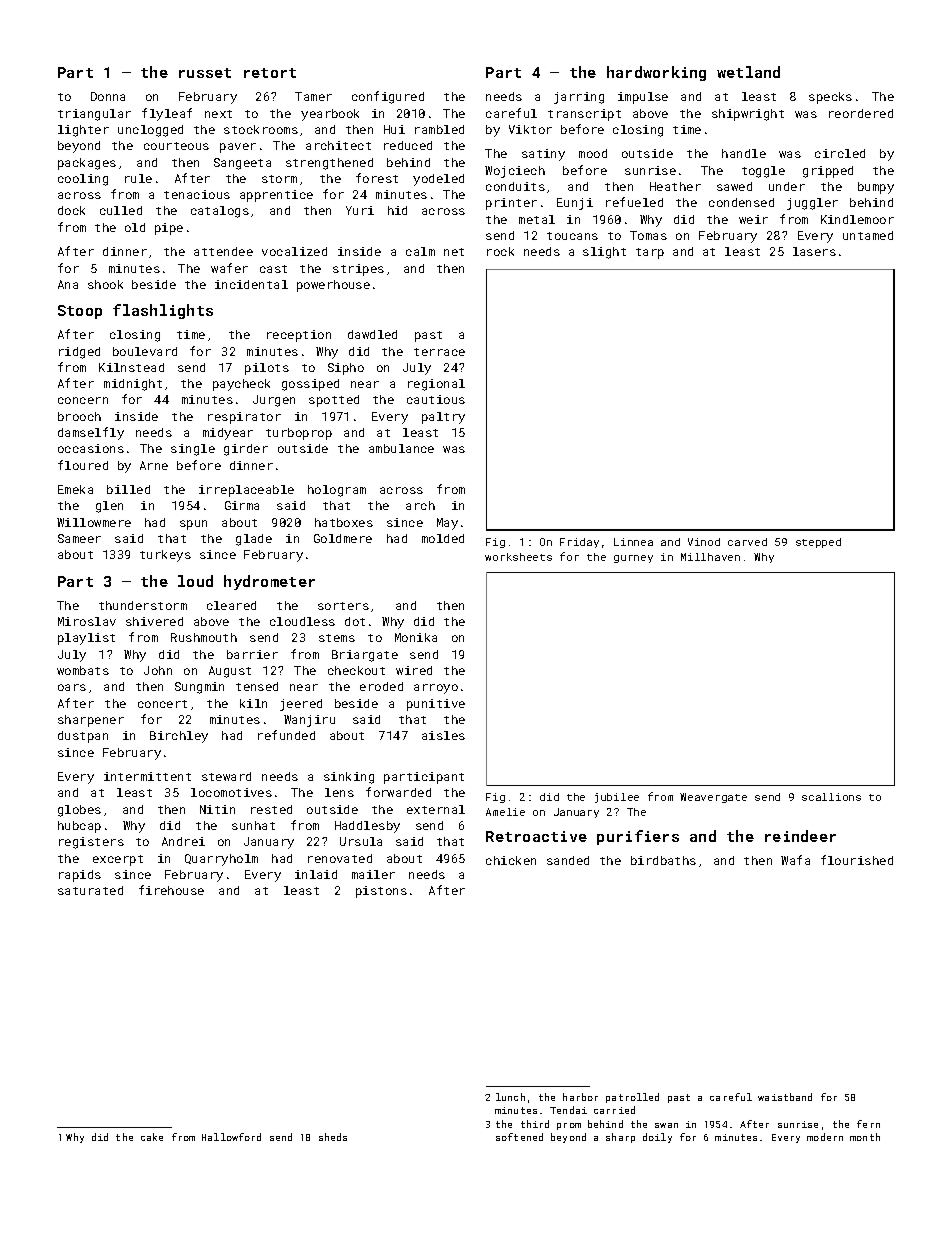  Describe the element at coordinates (710, 557) in the screenshot. I see `Millhaven` at that location.
